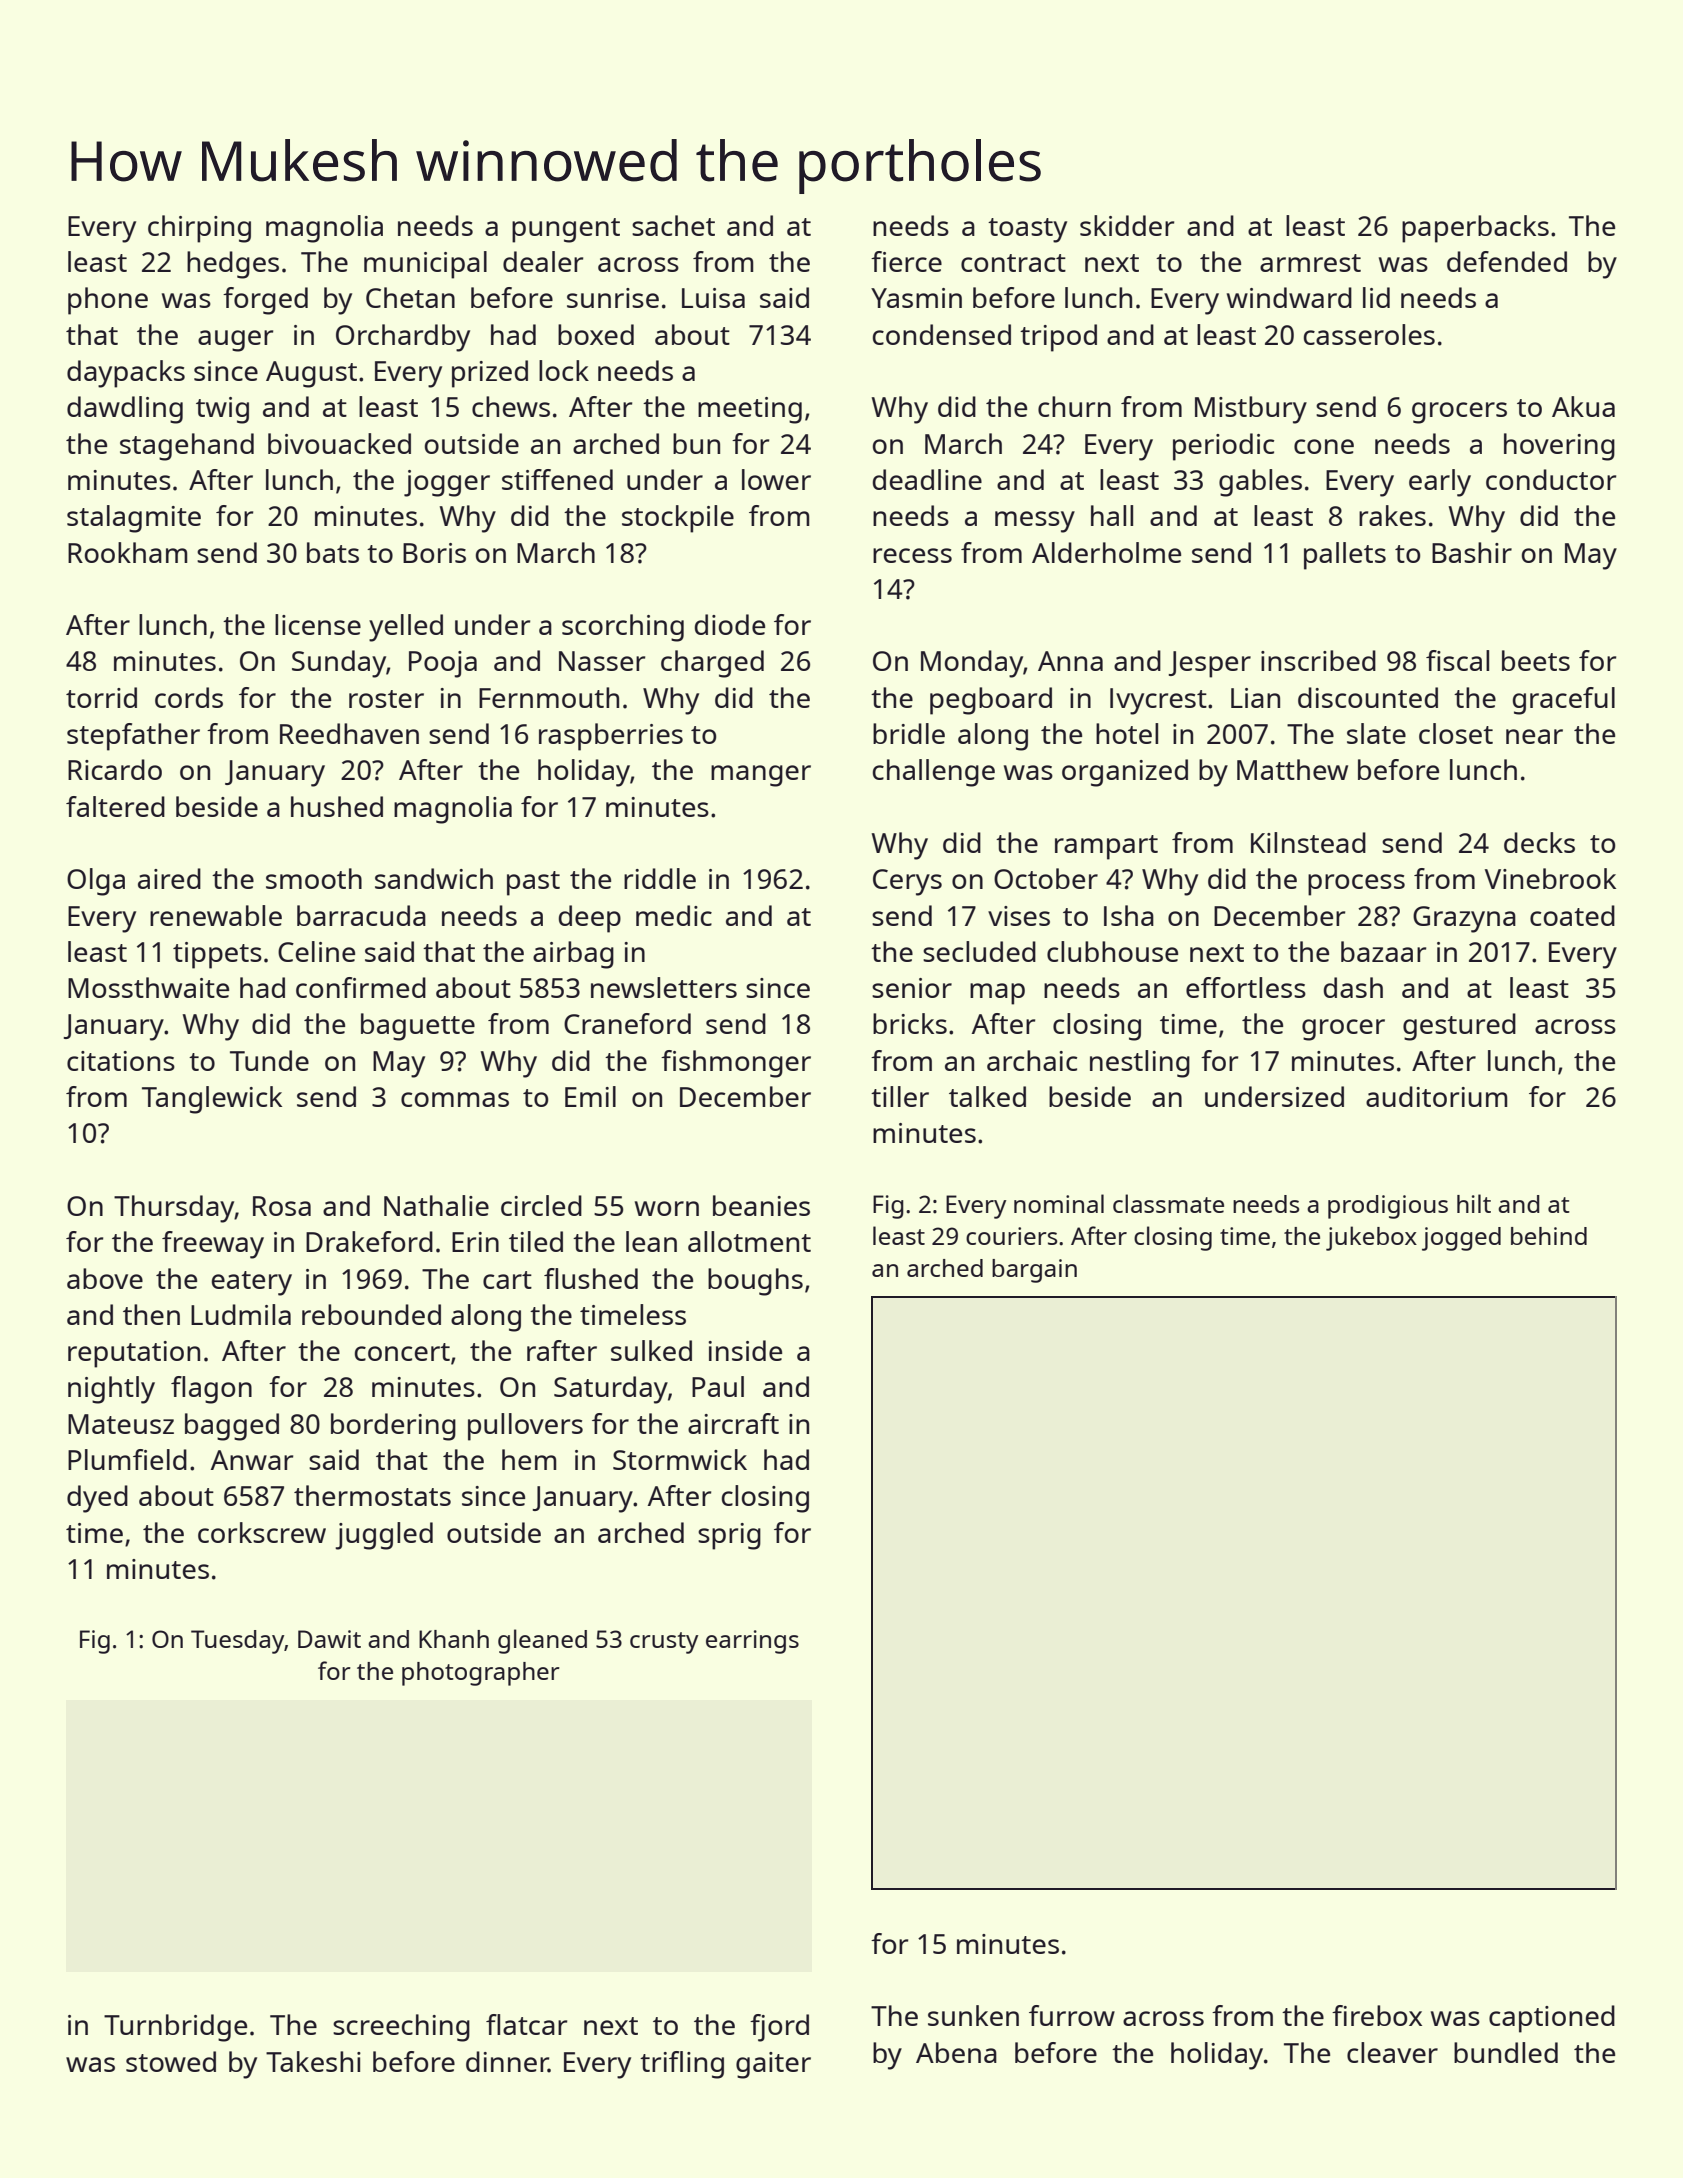 Image resolution: width=1683 pixels, height=2178 pixels. Describe the element at coordinates (349, 733) in the image. I see `Reedhaven` at that location.
